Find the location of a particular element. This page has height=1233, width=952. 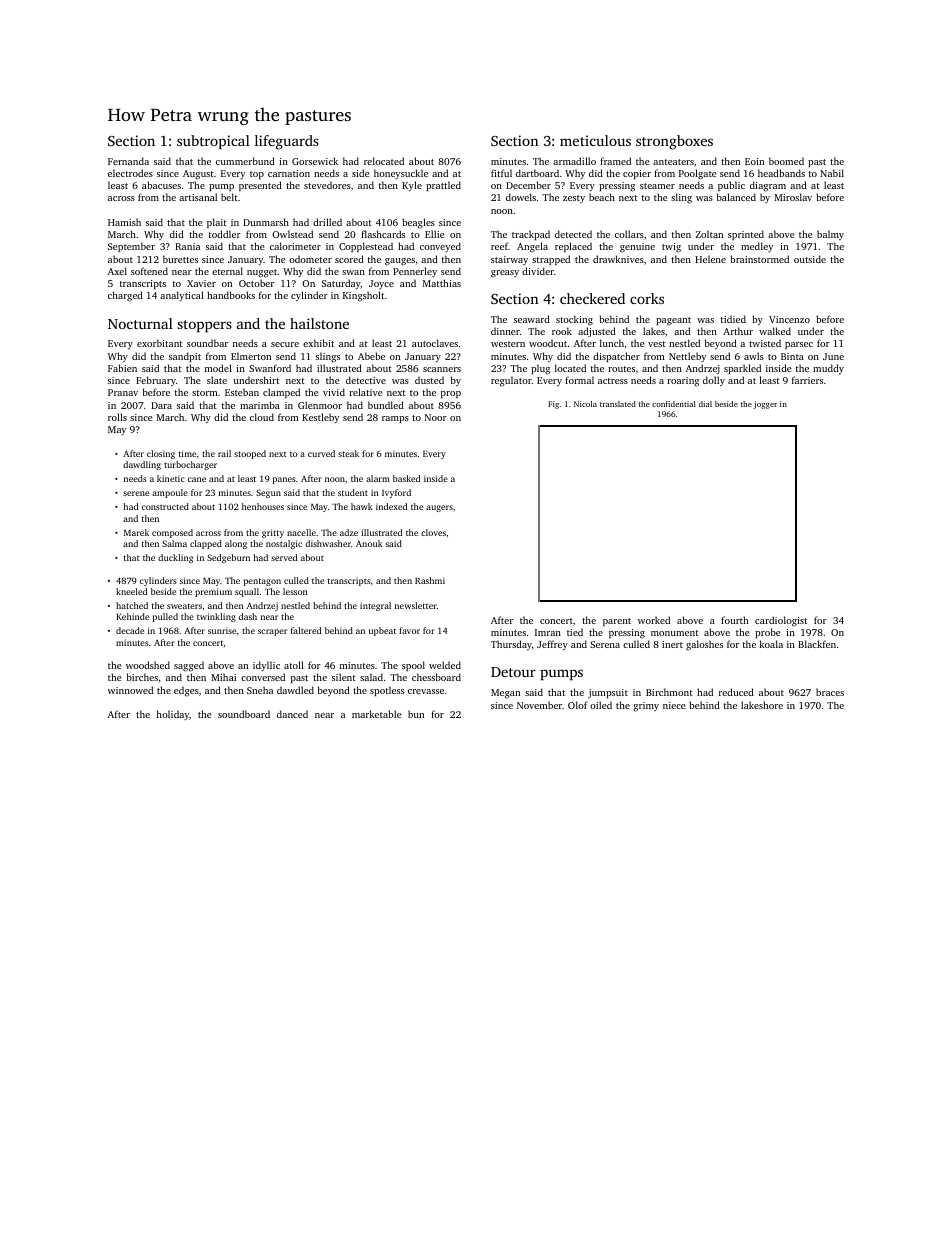

sandpit is located at coordinates (185, 357).
